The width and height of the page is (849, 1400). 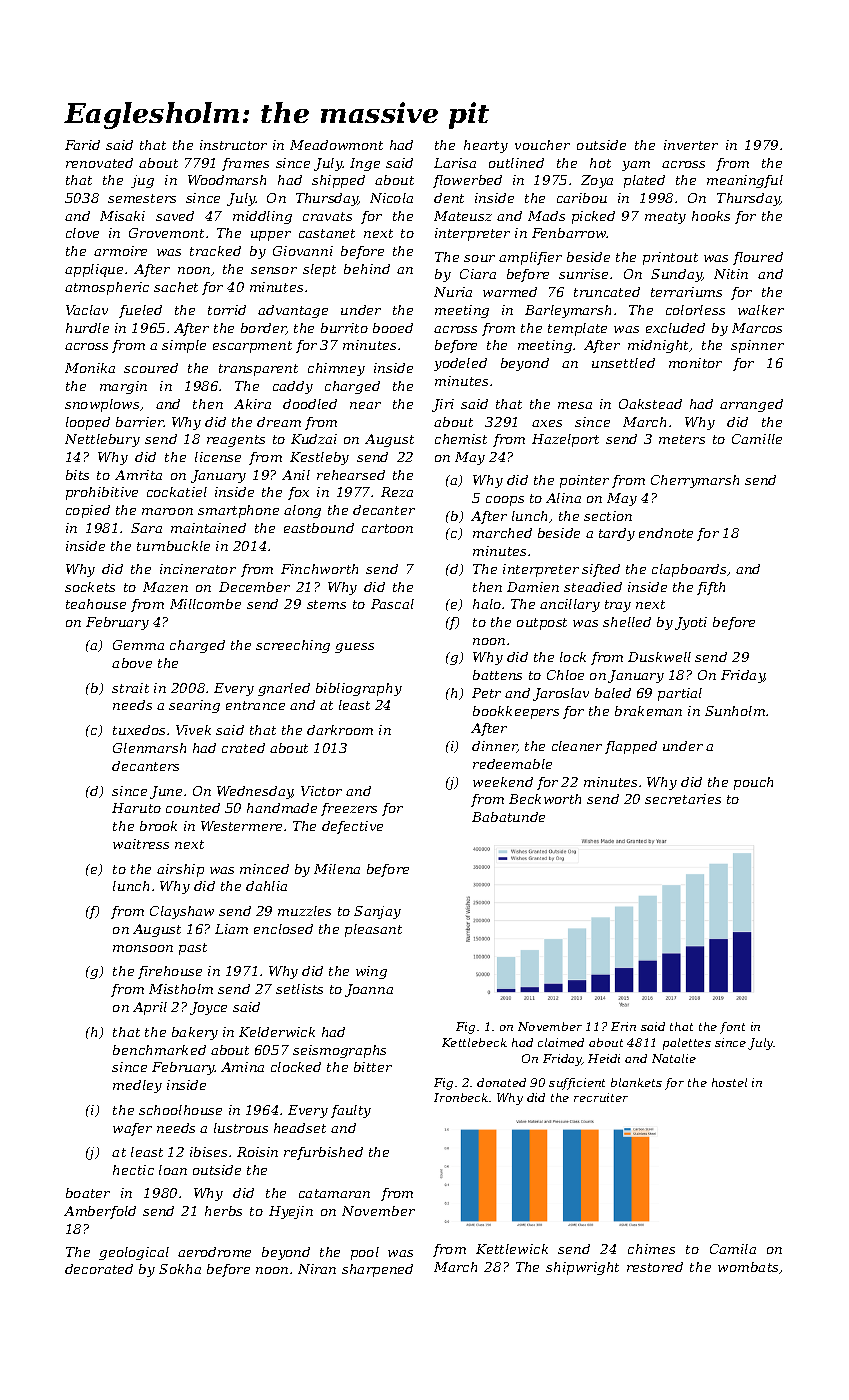 What do you see at coordinates (141, 844) in the page?
I see `waitress` at bounding box center [141, 844].
